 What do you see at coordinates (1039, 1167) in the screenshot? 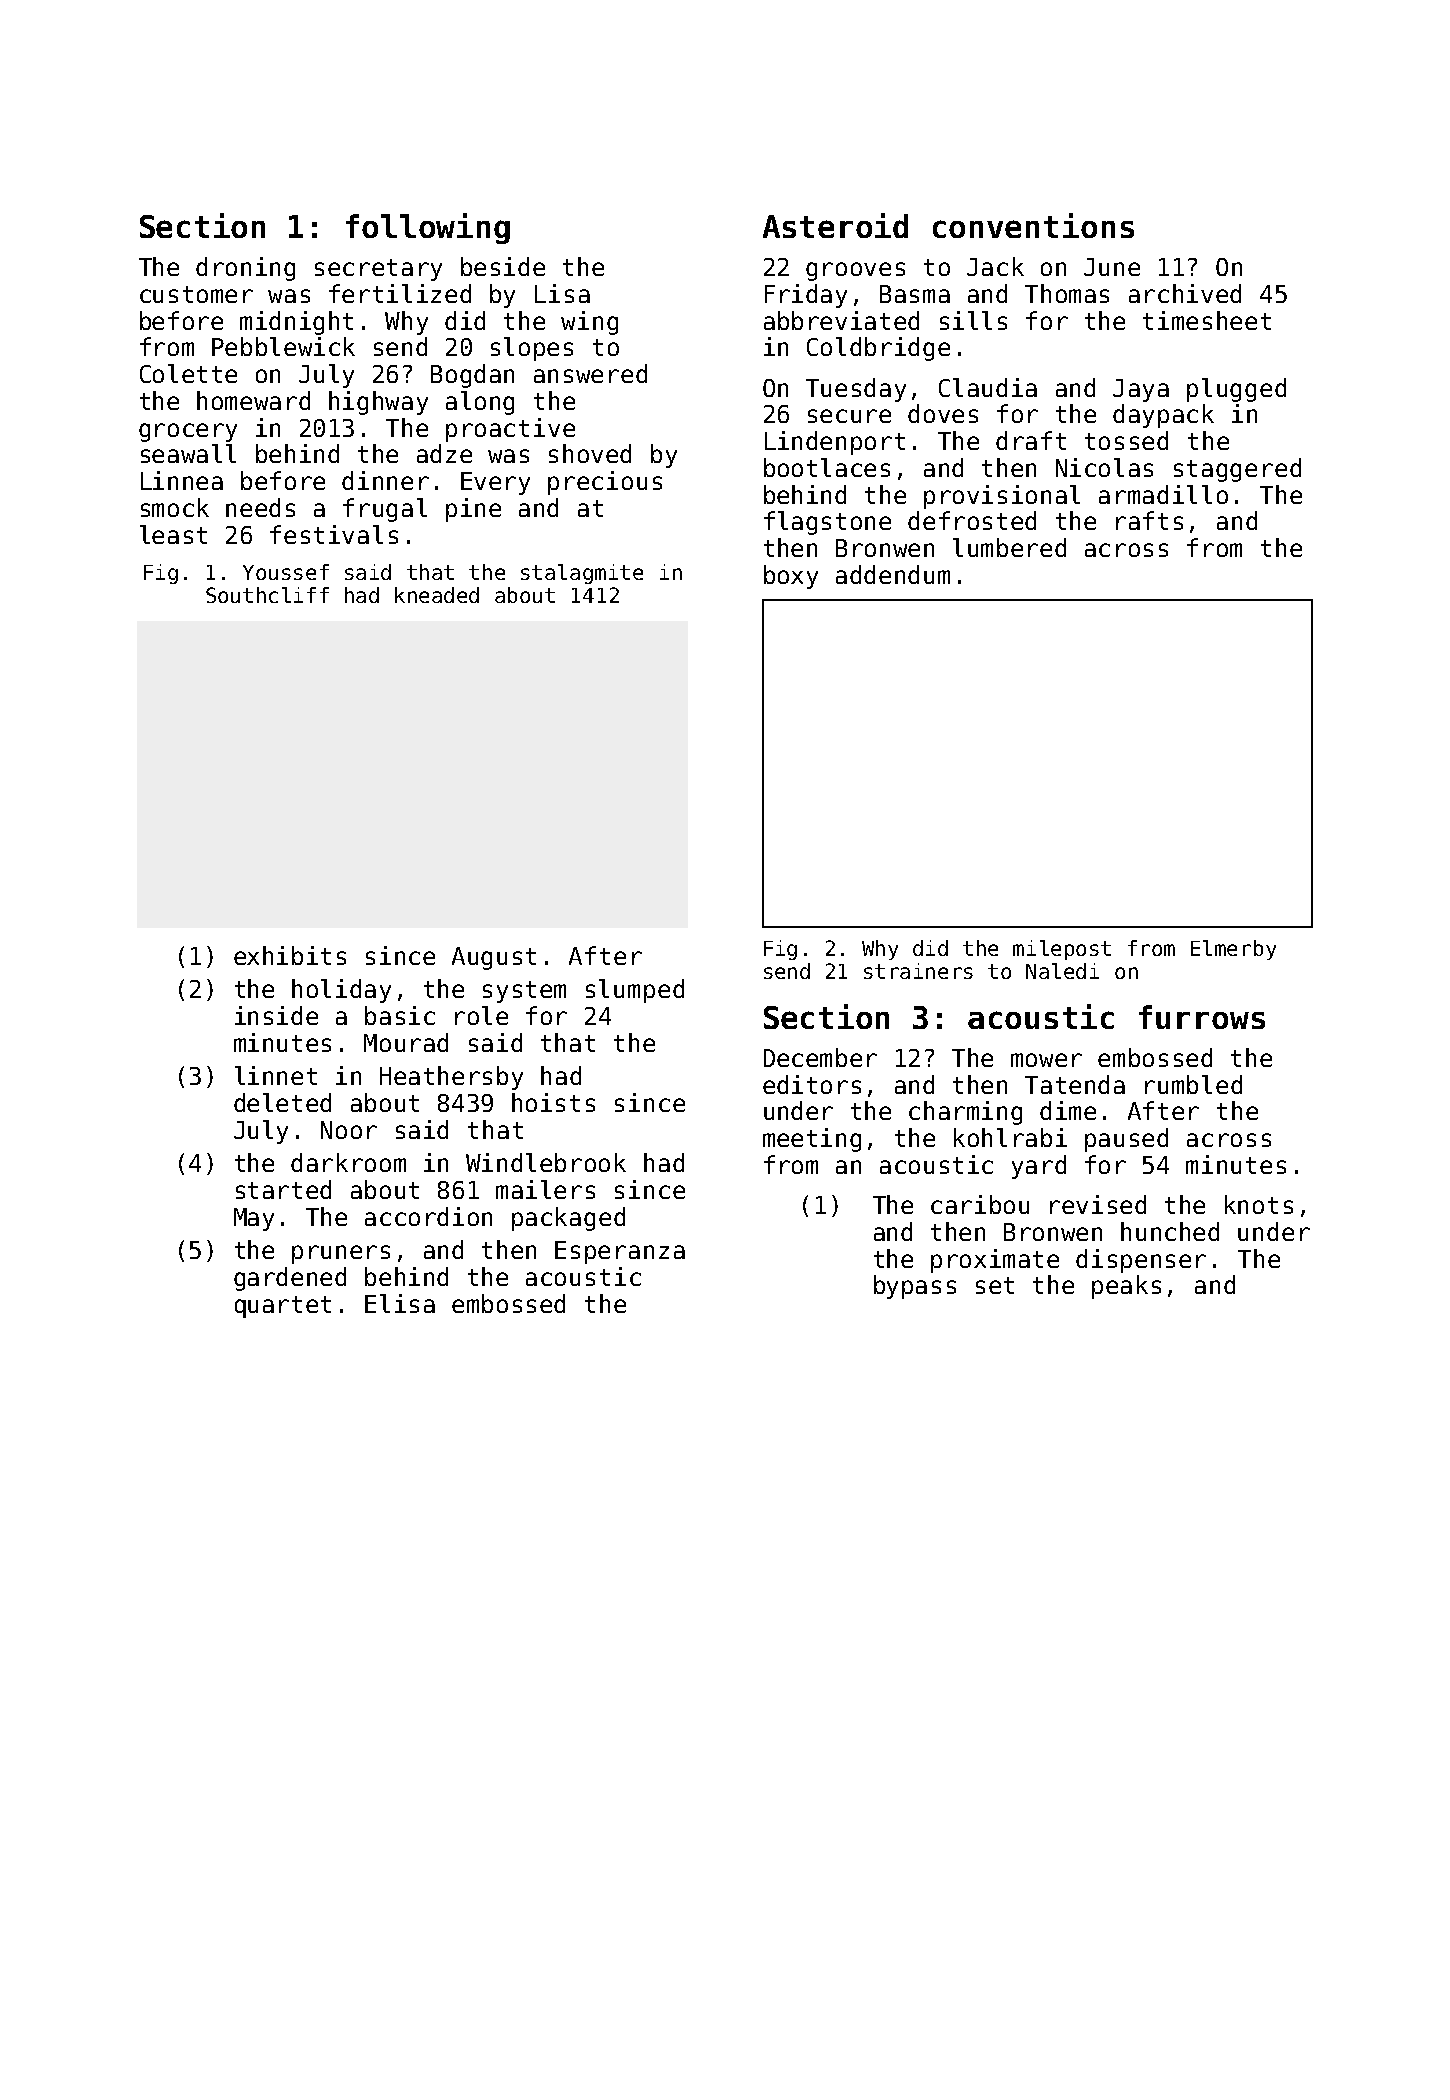
I see `yard` at bounding box center [1039, 1167].
